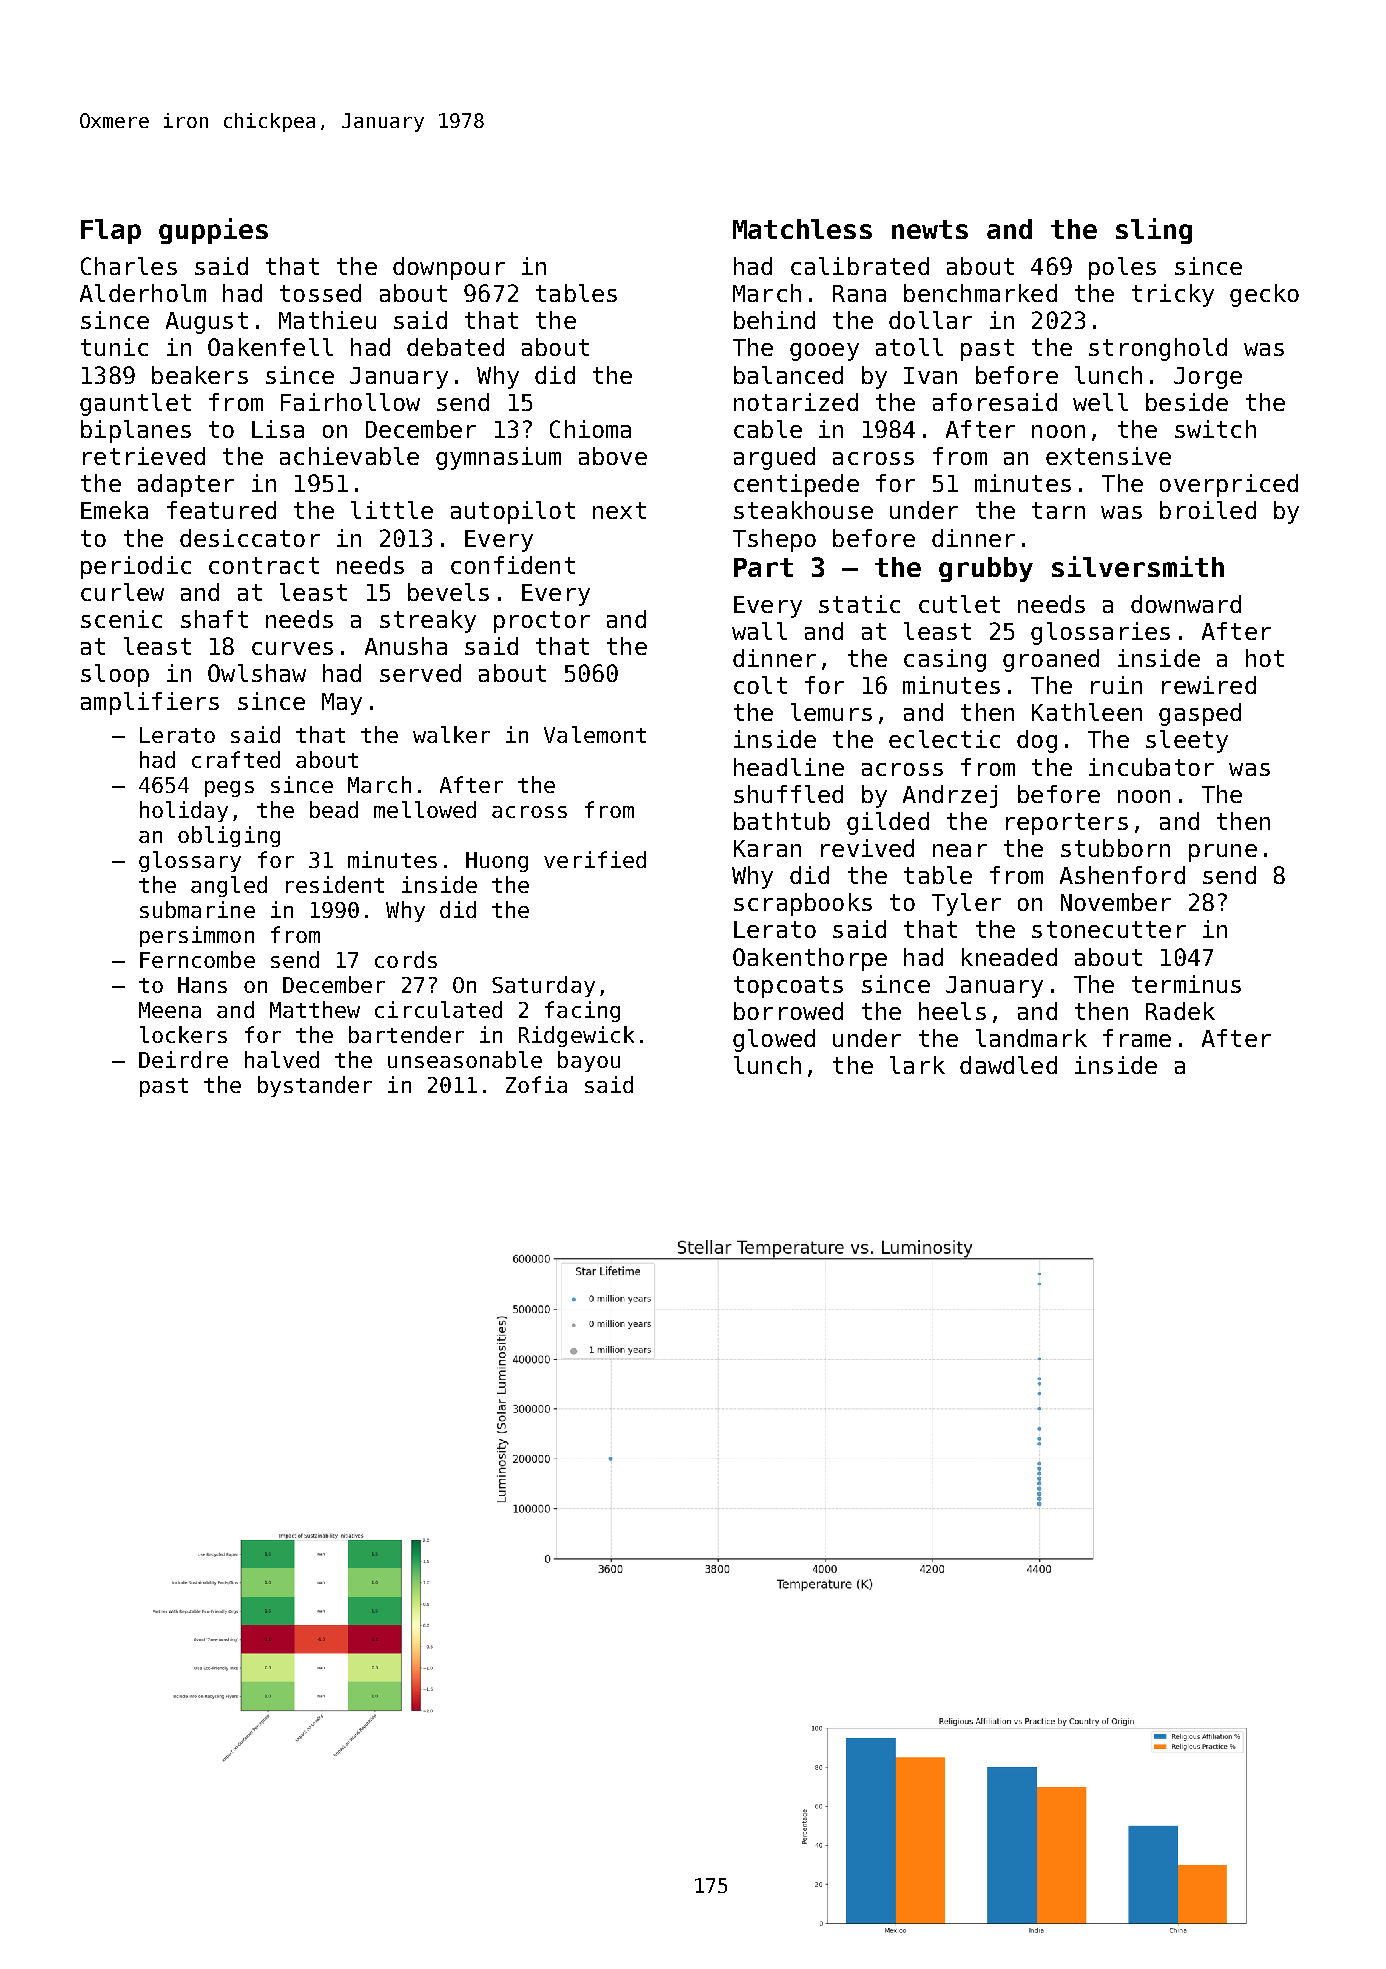  I want to click on ruin, so click(1116, 685).
